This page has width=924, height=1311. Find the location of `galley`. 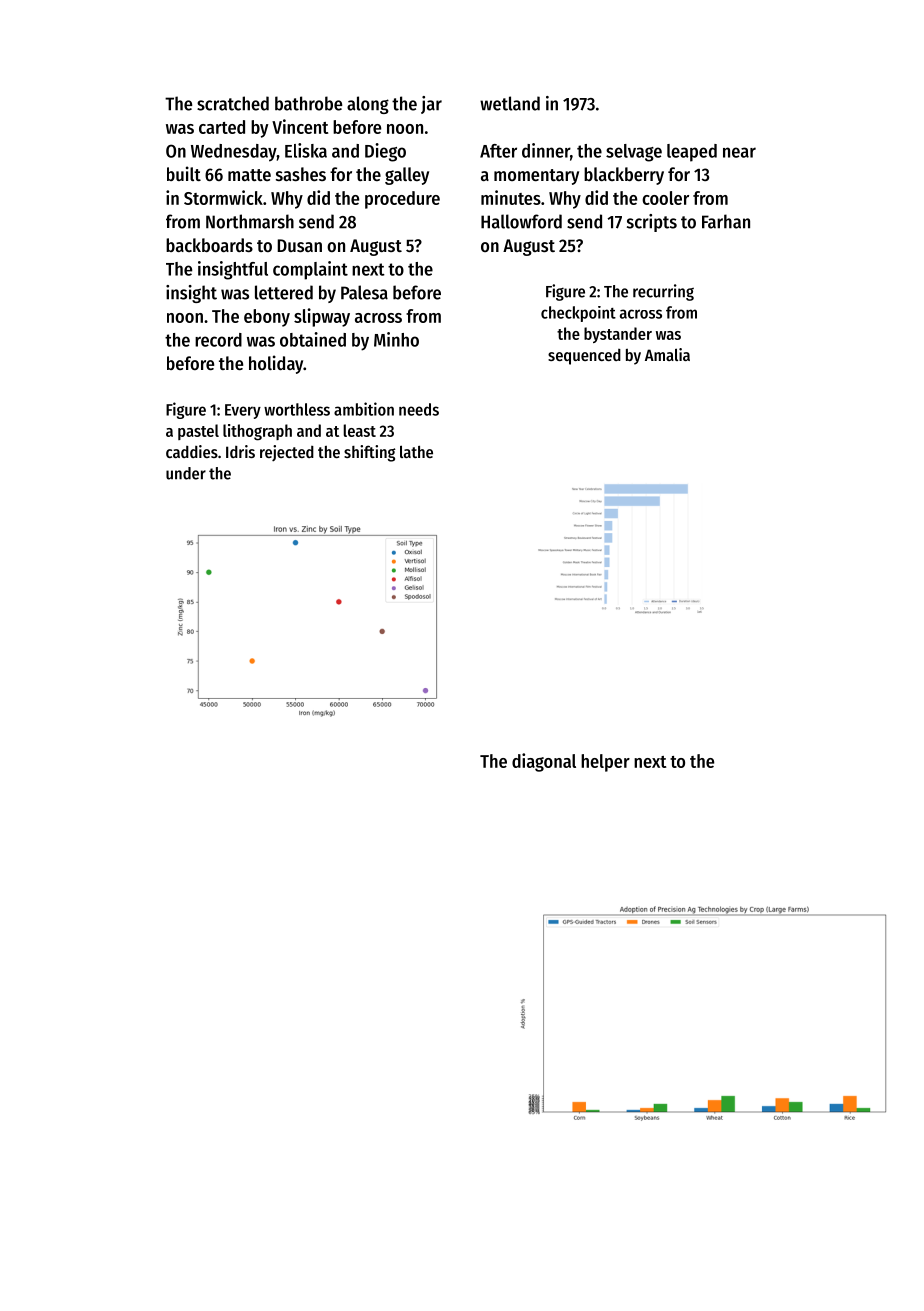

galley is located at coordinates (407, 176).
